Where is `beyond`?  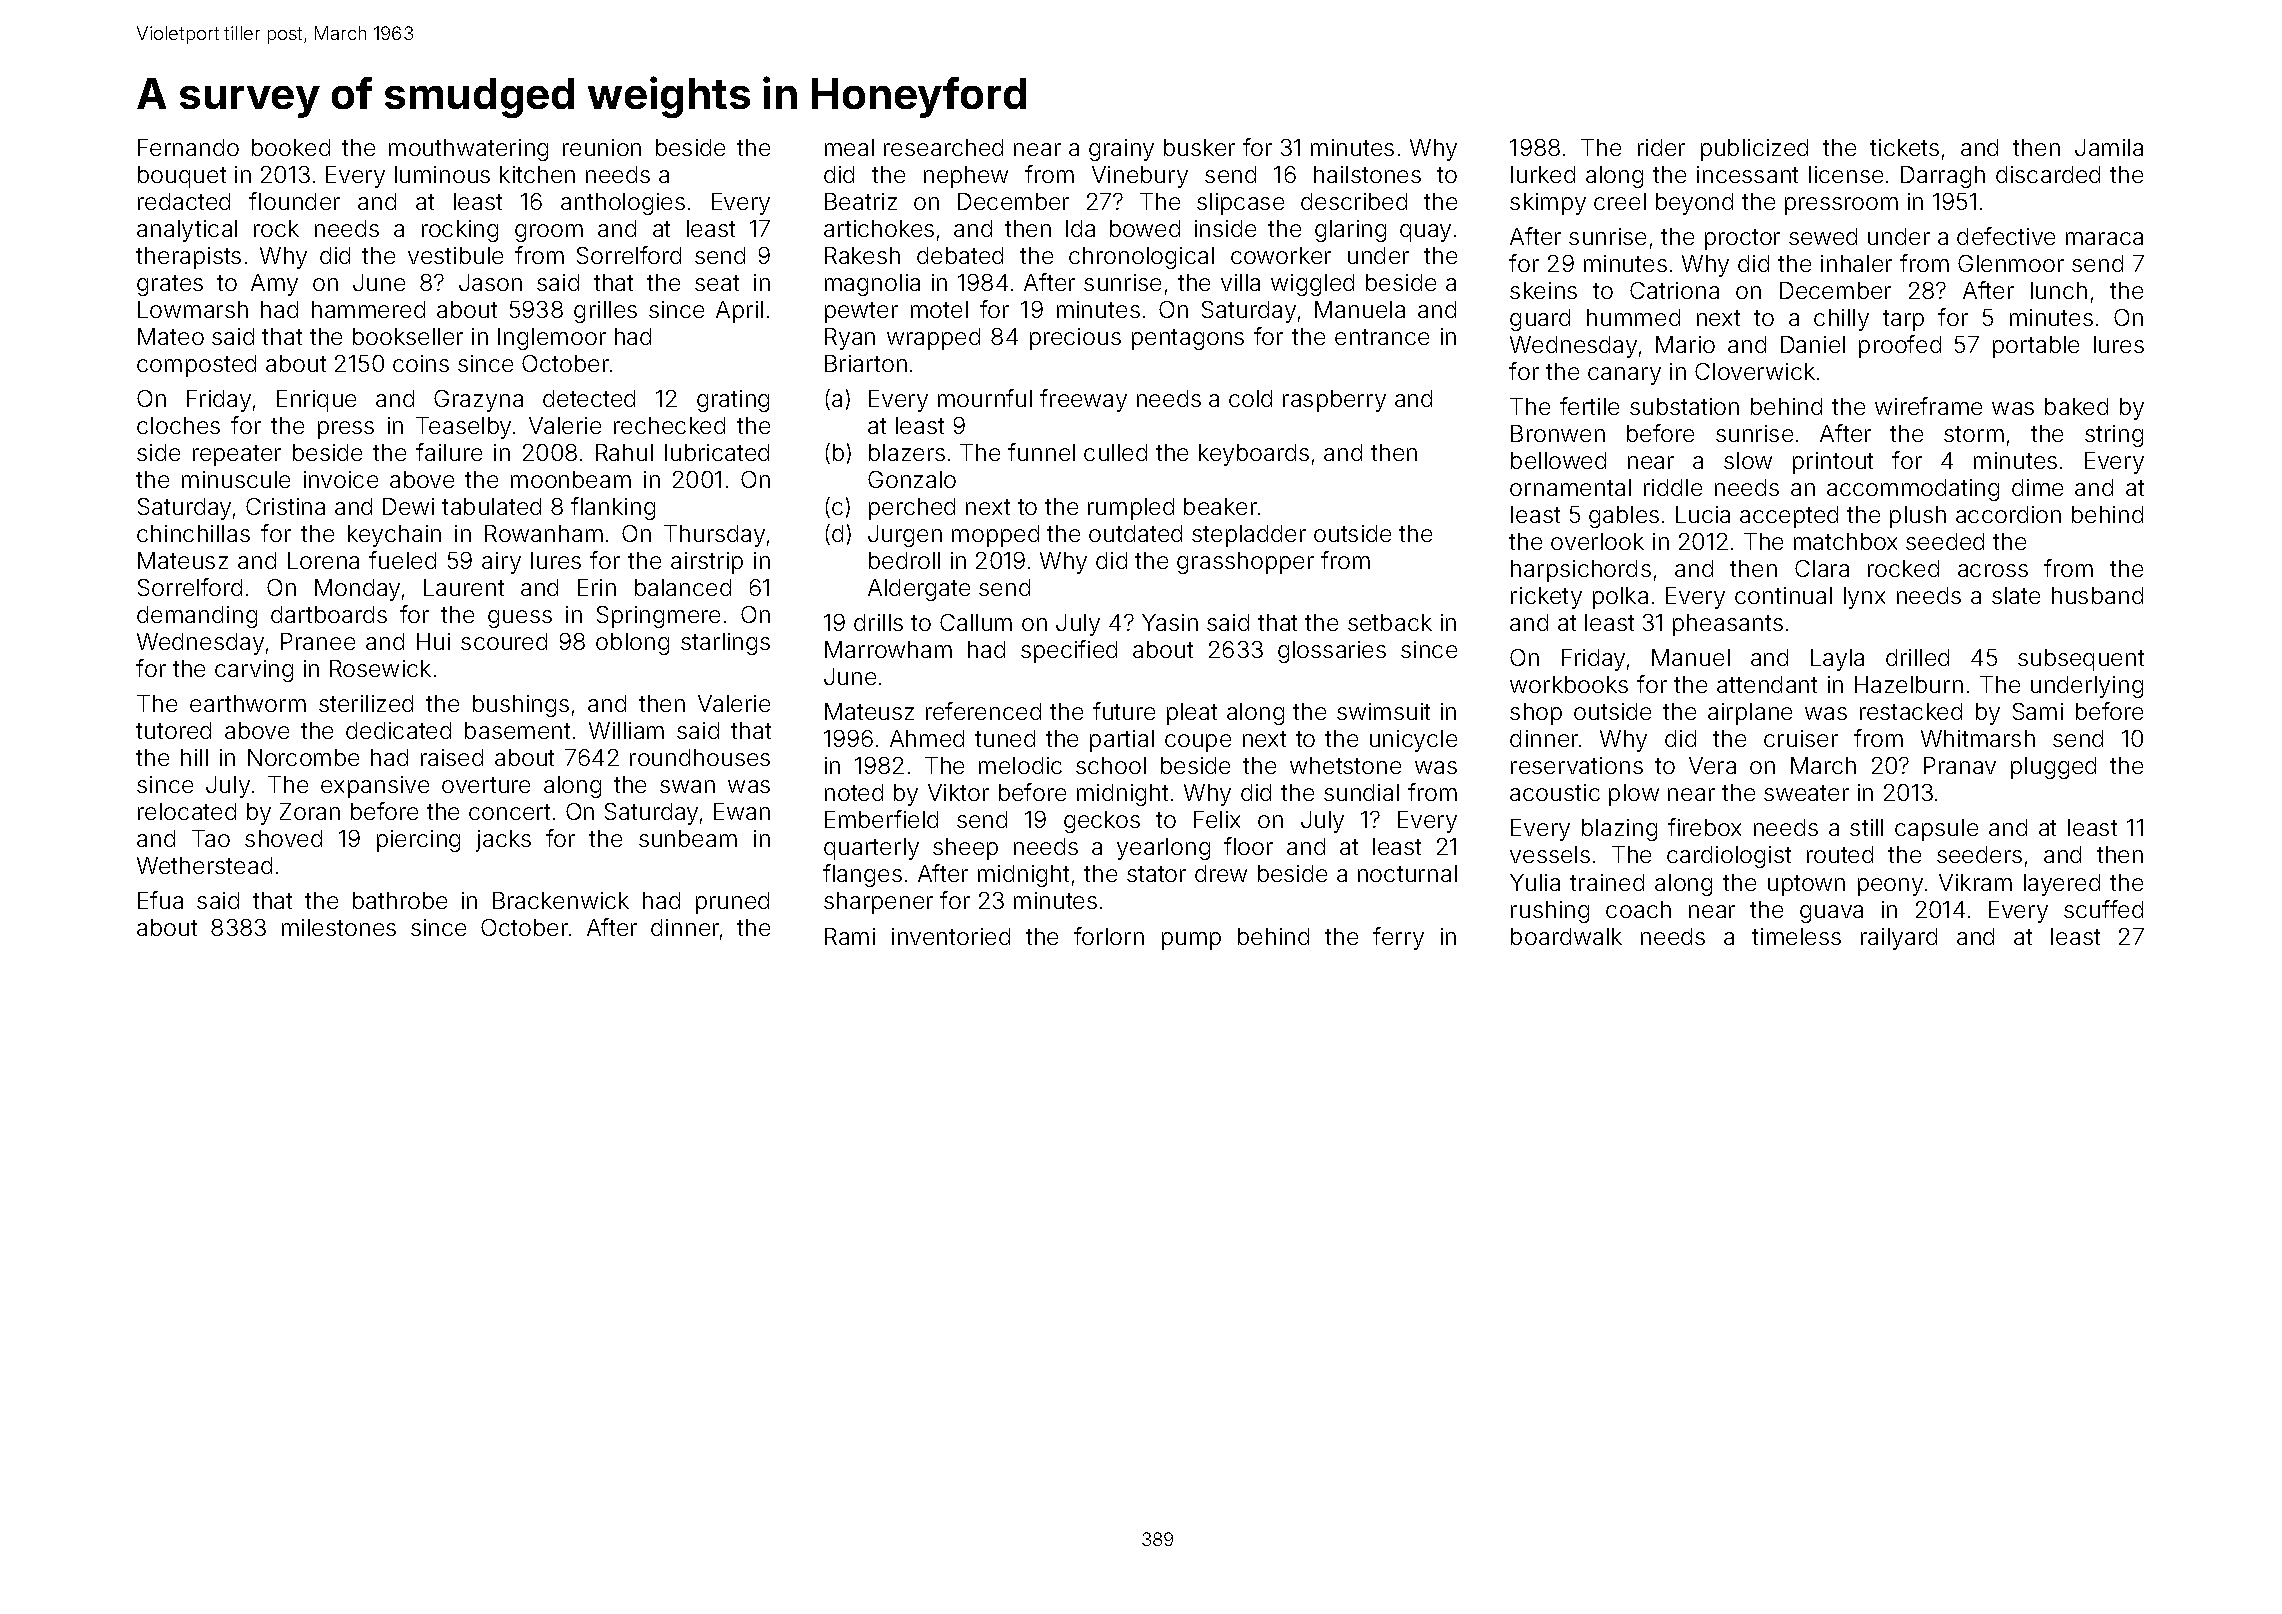 beyond is located at coordinates (1694, 204).
